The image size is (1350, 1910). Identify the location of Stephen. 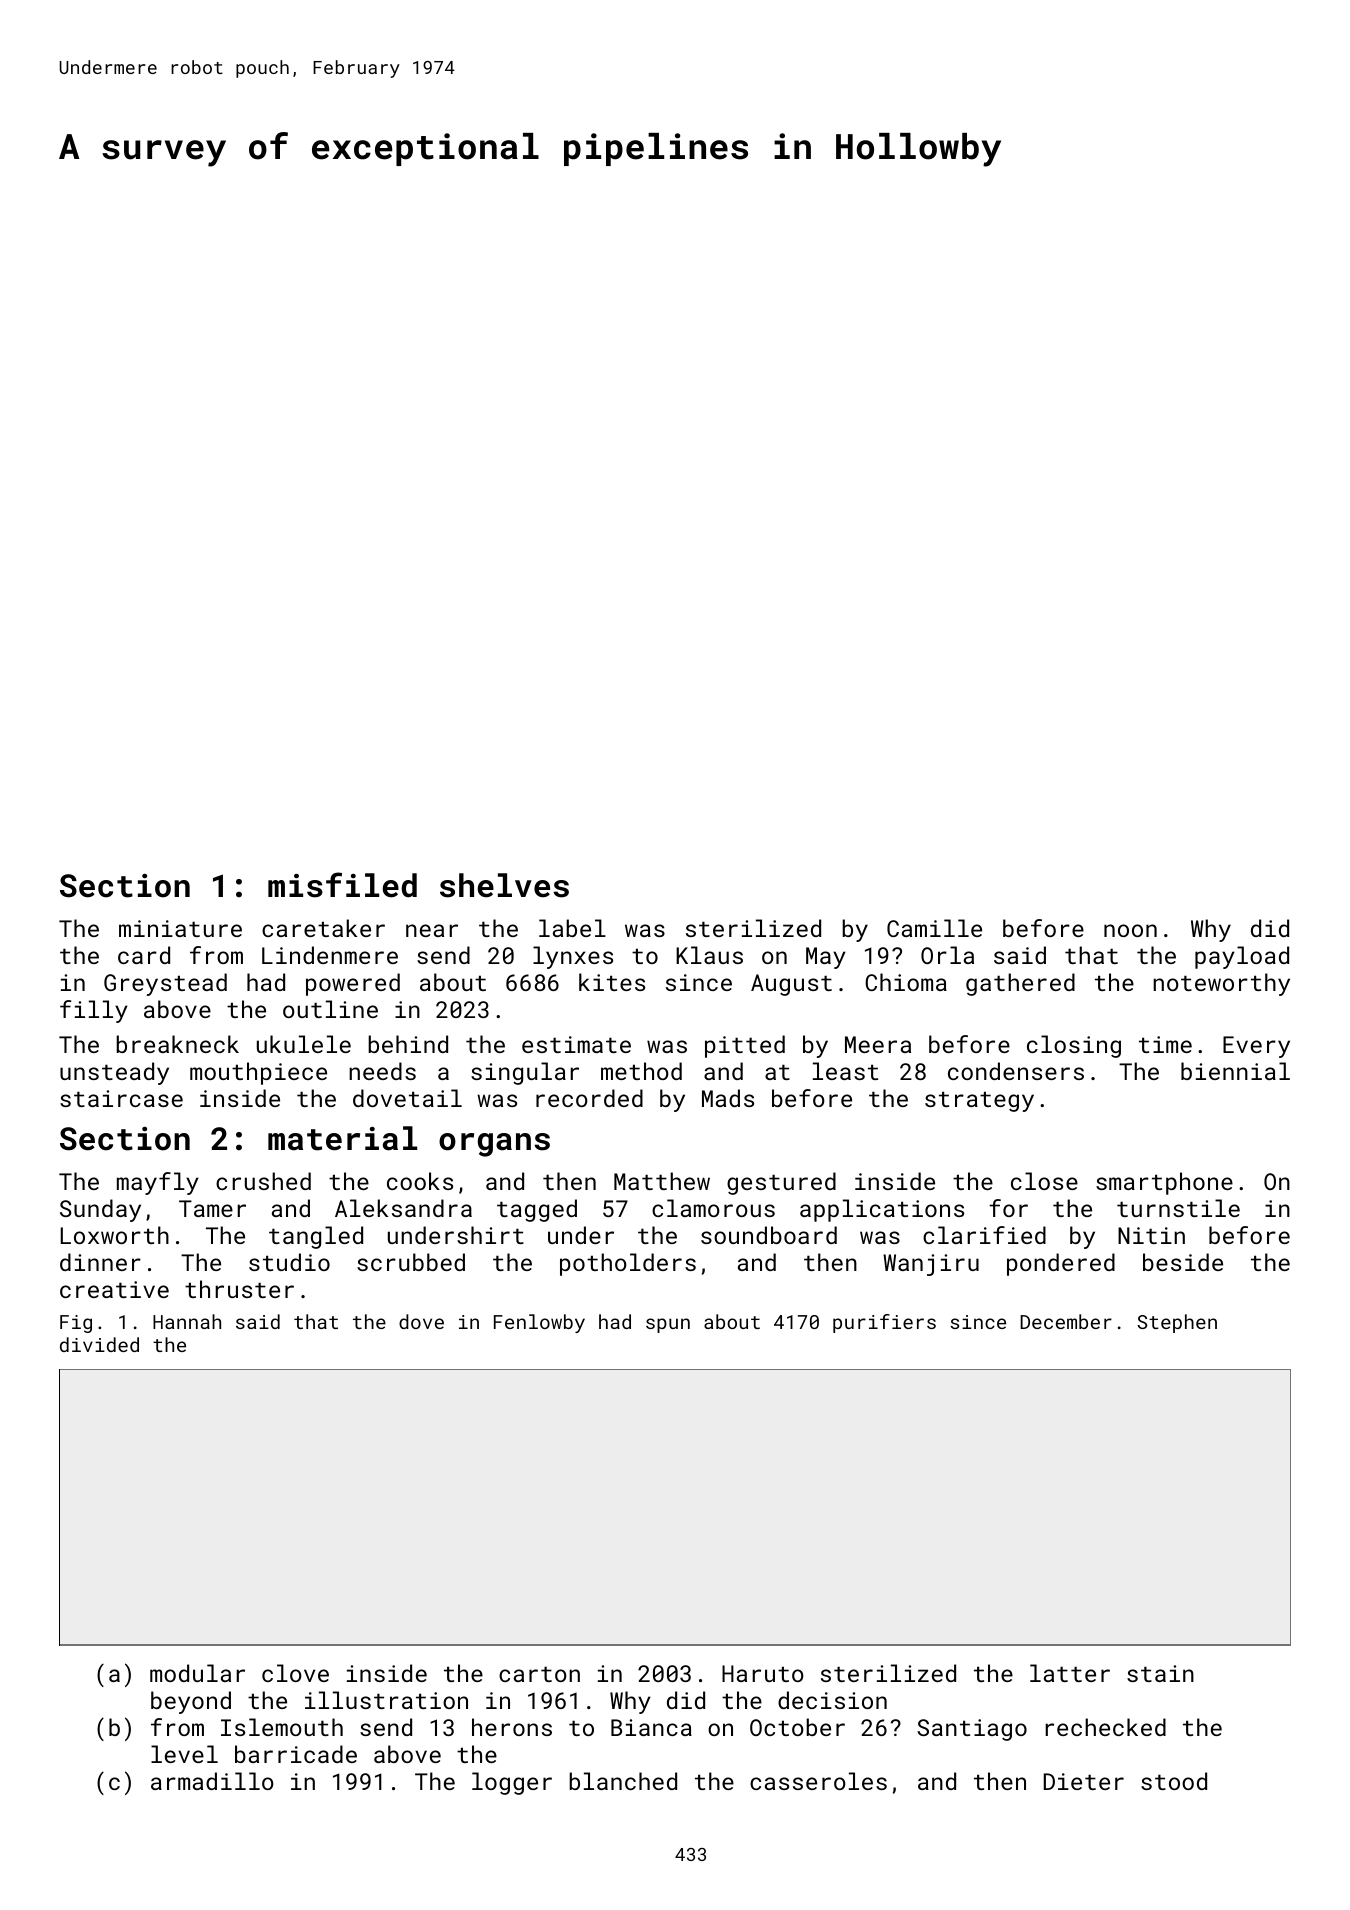
(1177, 1323).
